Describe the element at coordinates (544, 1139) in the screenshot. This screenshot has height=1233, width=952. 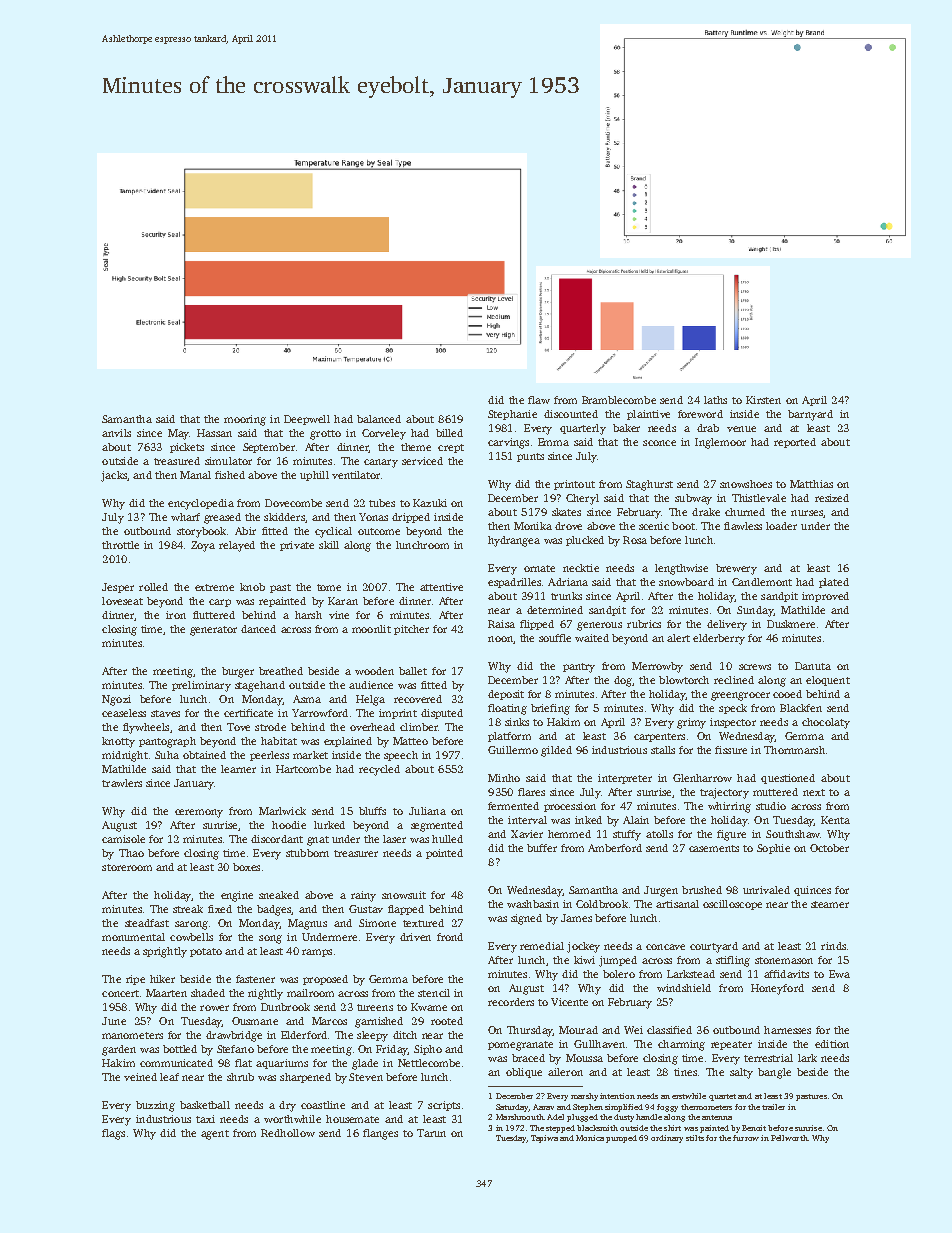
I see `Tapiwa` at that location.
